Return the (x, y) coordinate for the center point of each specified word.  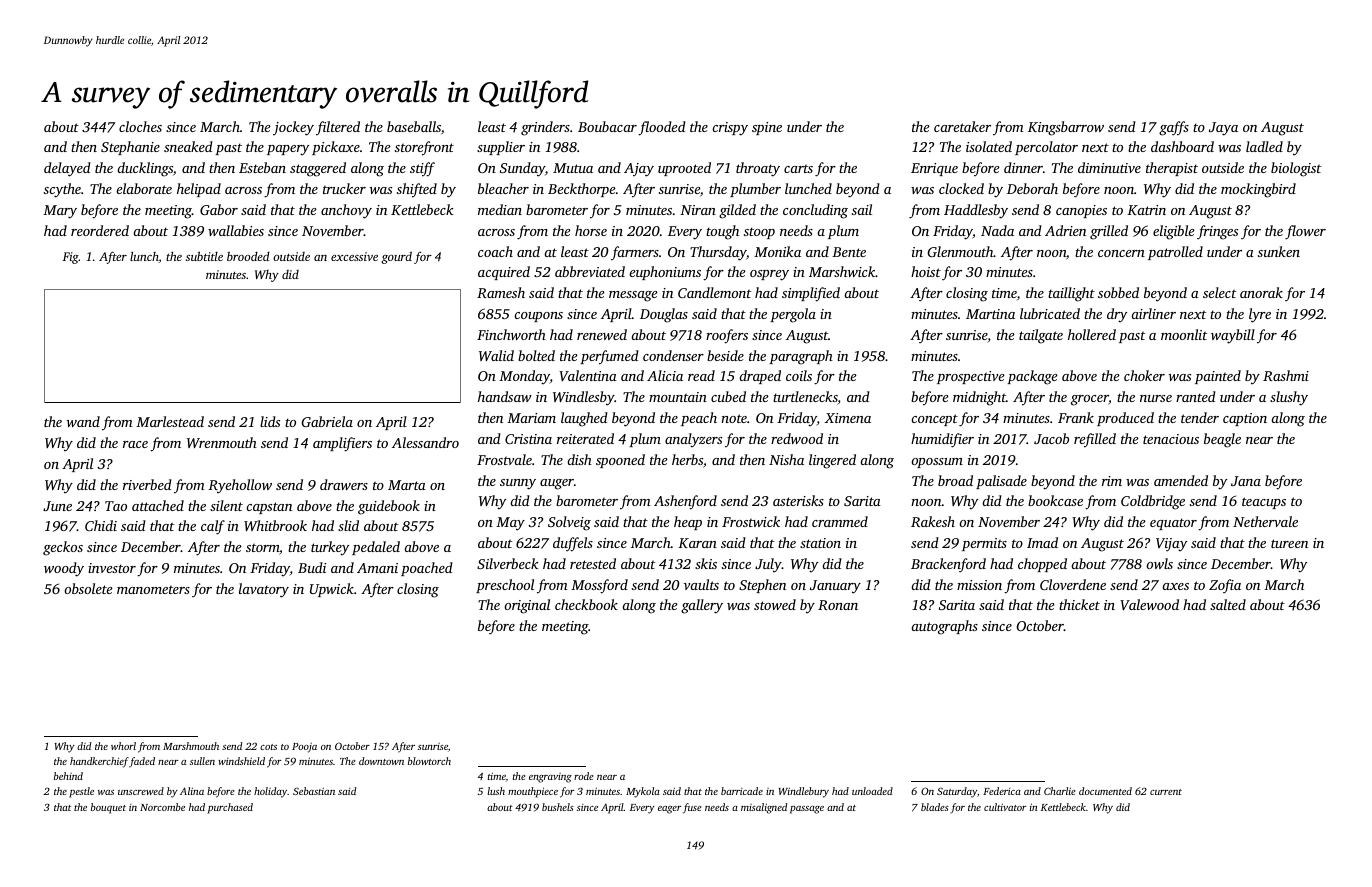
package (1032, 377)
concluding (815, 211)
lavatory (264, 590)
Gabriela (327, 421)
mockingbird (1258, 190)
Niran (698, 210)
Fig (71, 258)
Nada (997, 230)
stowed (775, 604)
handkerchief (99, 762)
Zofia (1225, 586)
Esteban (262, 167)
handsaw (504, 396)
